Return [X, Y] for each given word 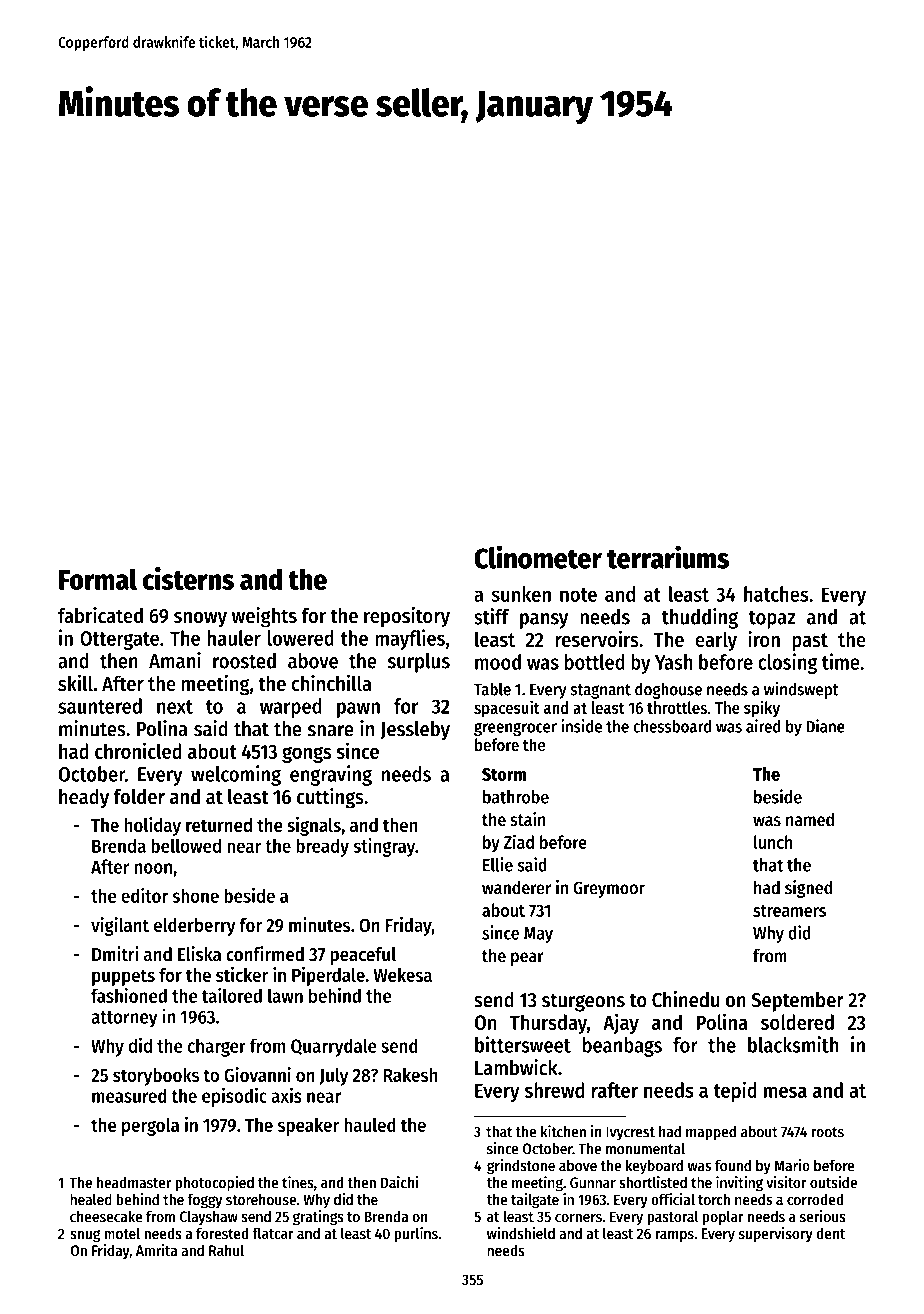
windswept [801, 690]
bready [322, 847]
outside [833, 1182]
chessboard [672, 726]
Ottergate [119, 640]
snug [85, 1236]
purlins [416, 1235]
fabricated [100, 615]
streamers [789, 911]
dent [830, 1233]
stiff [491, 616]
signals [314, 826]
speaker [308, 1127]
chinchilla [331, 682]
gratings [318, 1218]
